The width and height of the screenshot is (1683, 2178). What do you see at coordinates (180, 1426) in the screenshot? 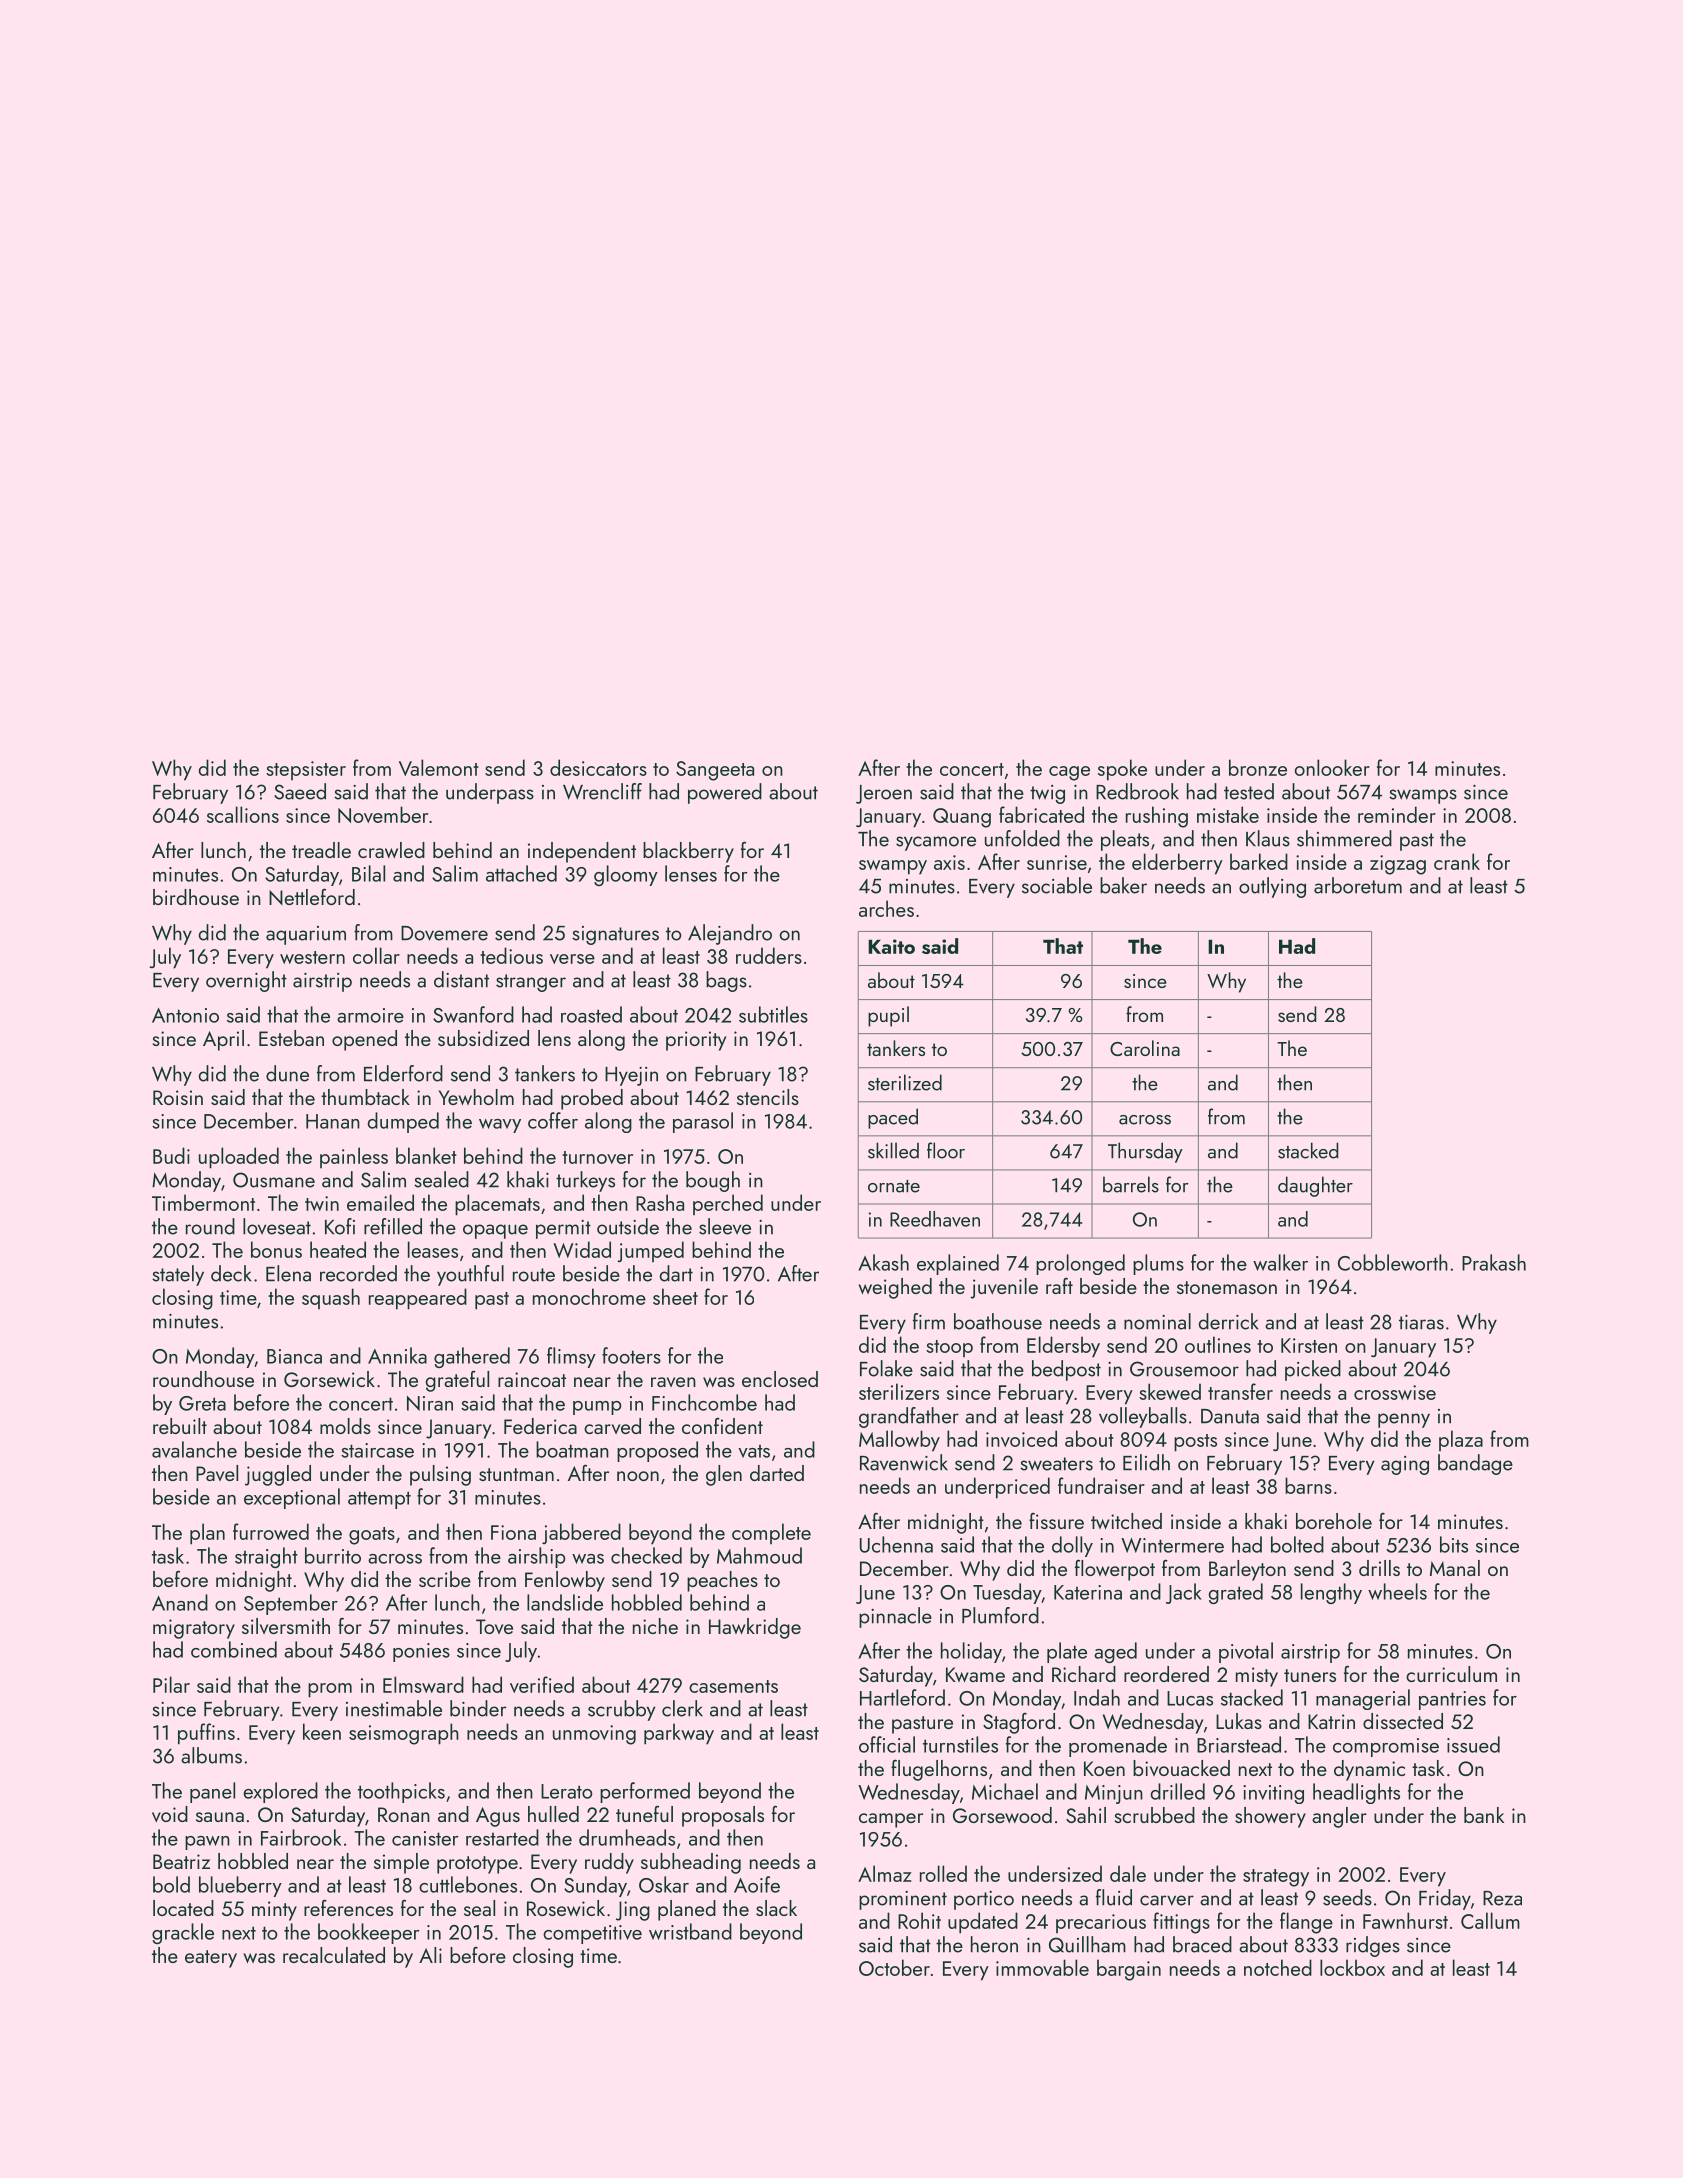
I see `rebuilt` at bounding box center [180, 1426].
